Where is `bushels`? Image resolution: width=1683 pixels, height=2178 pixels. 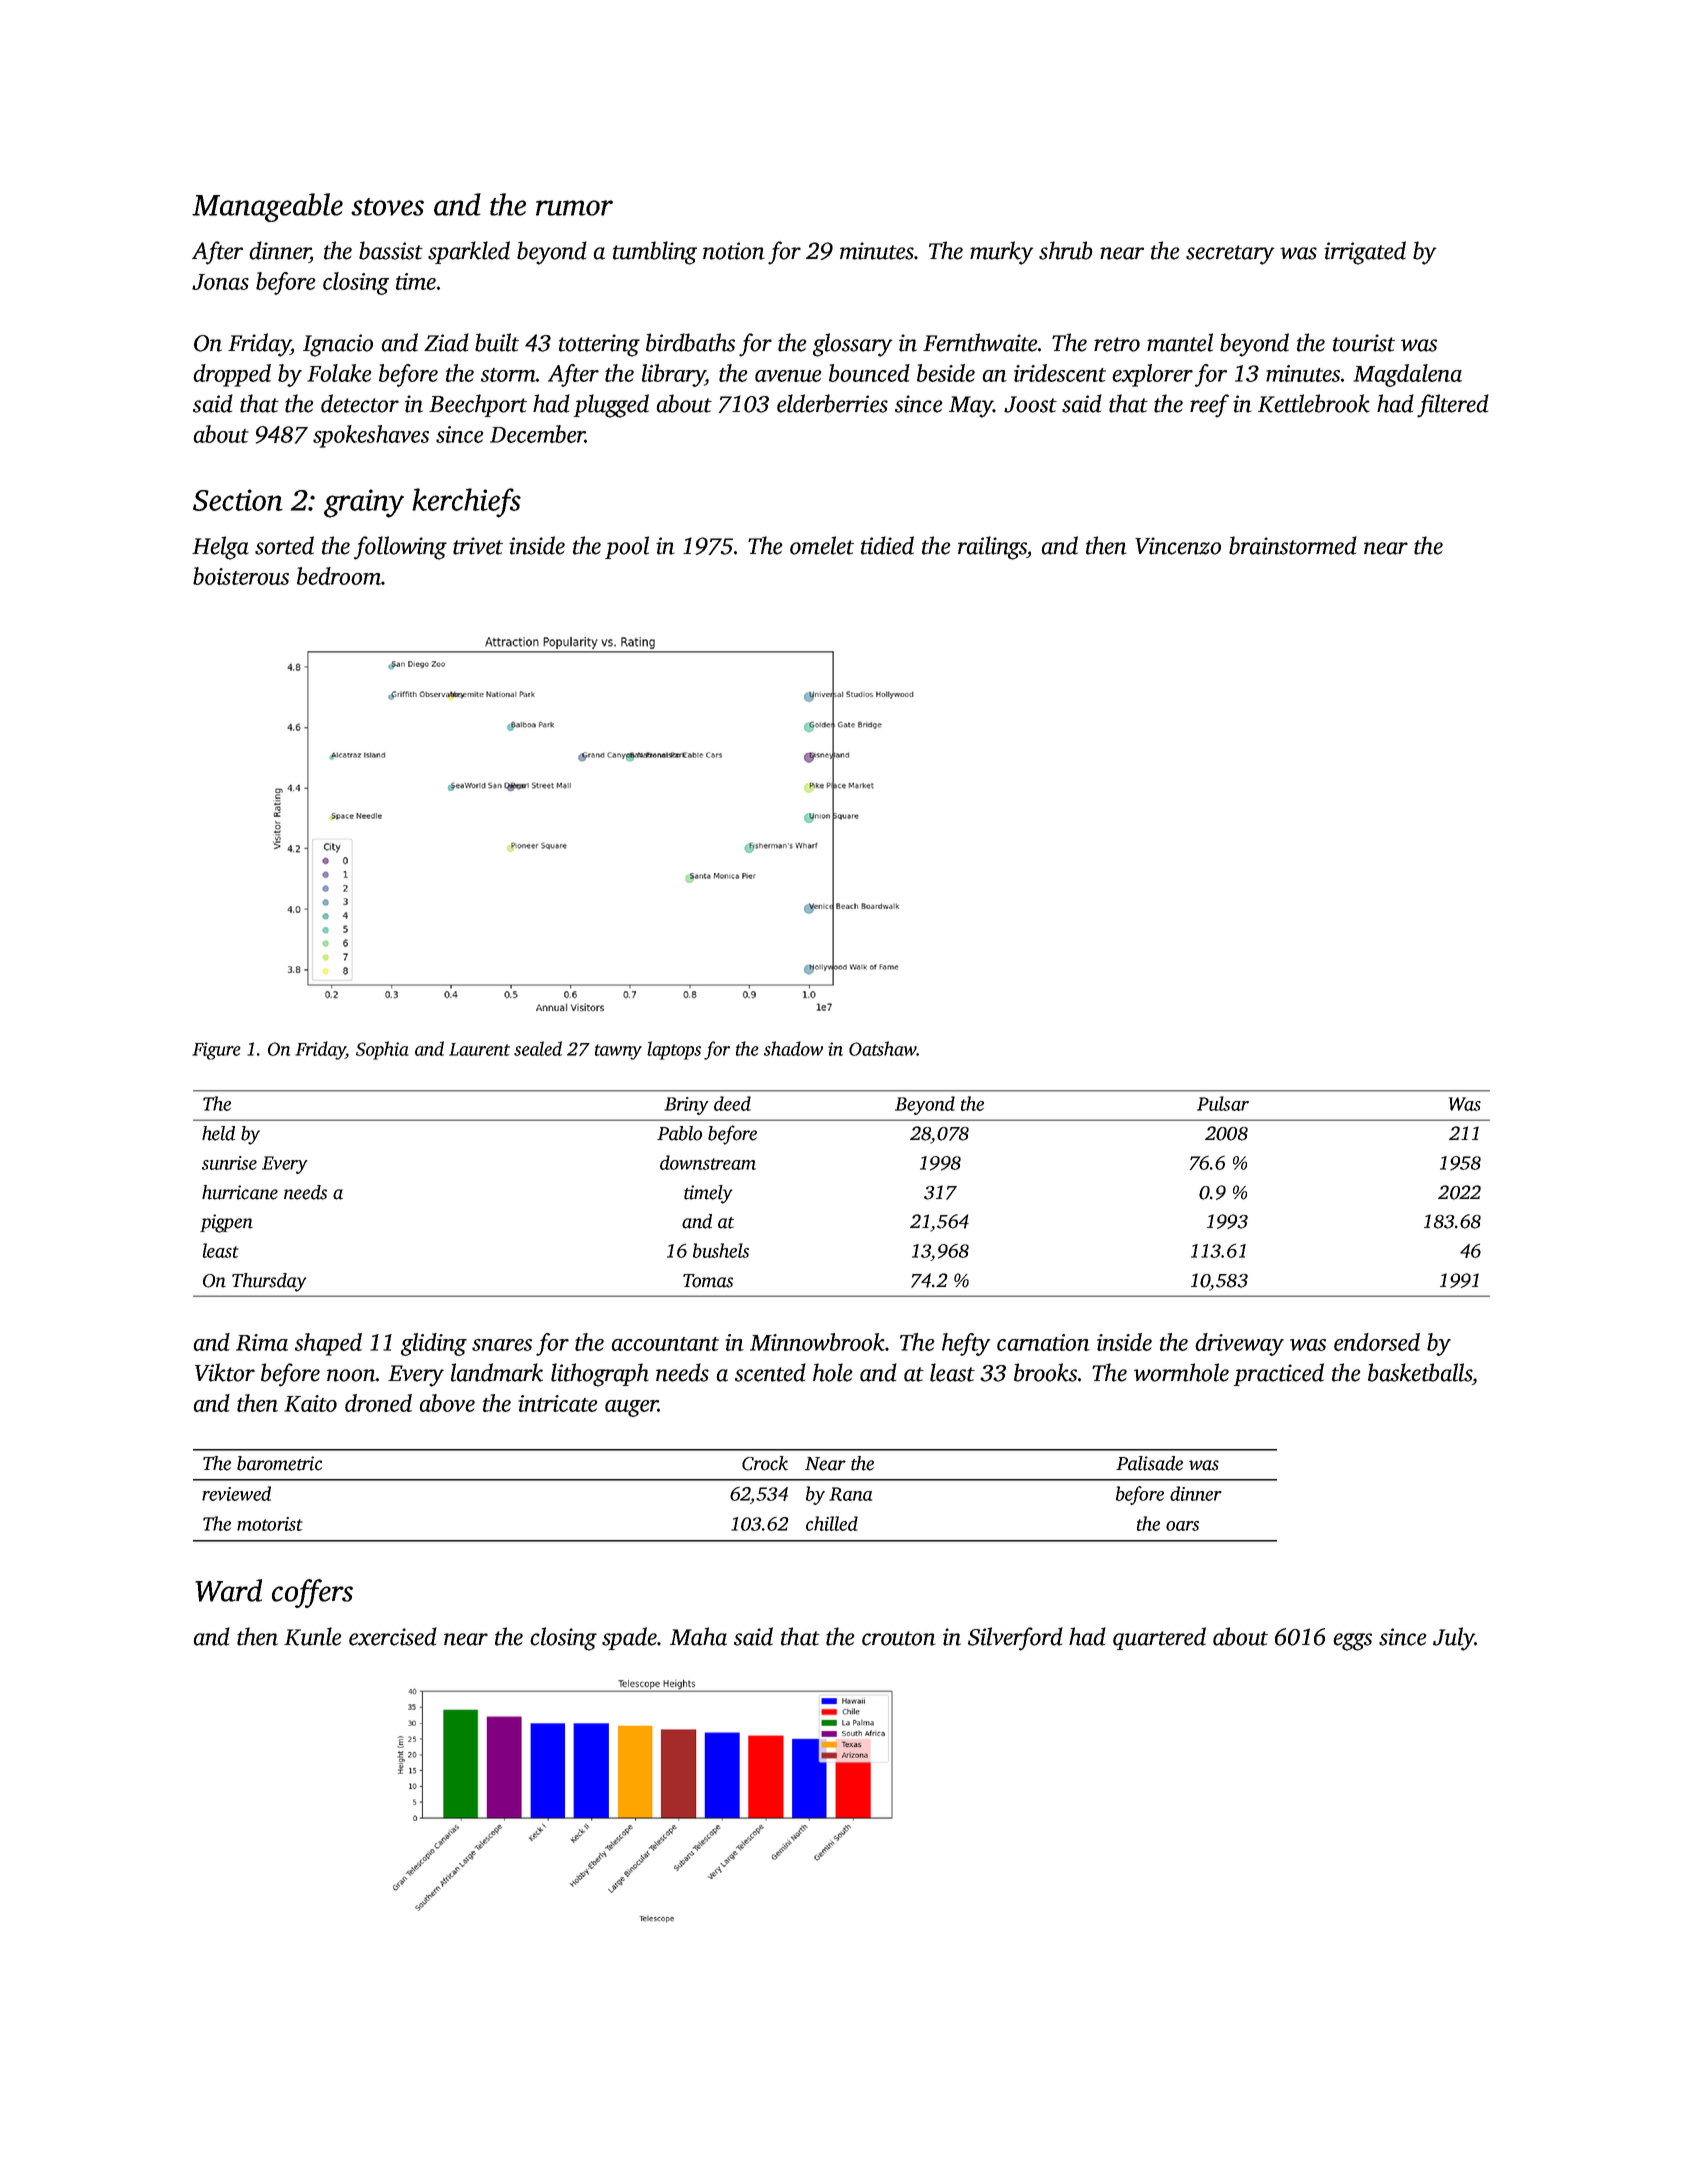 bushels is located at coordinates (721, 1250).
